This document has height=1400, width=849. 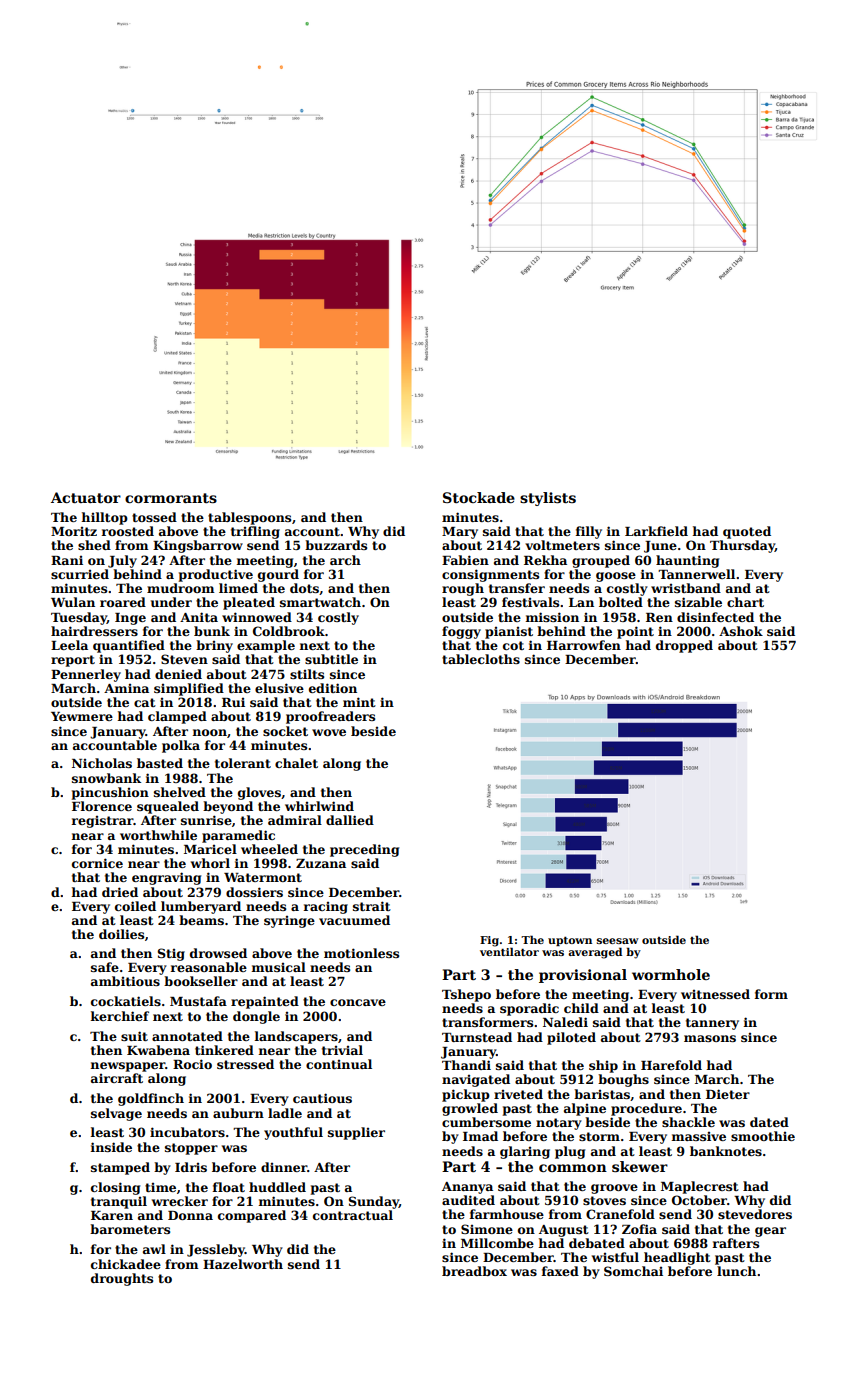 I want to click on concave, so click(x=358, y=1002).
